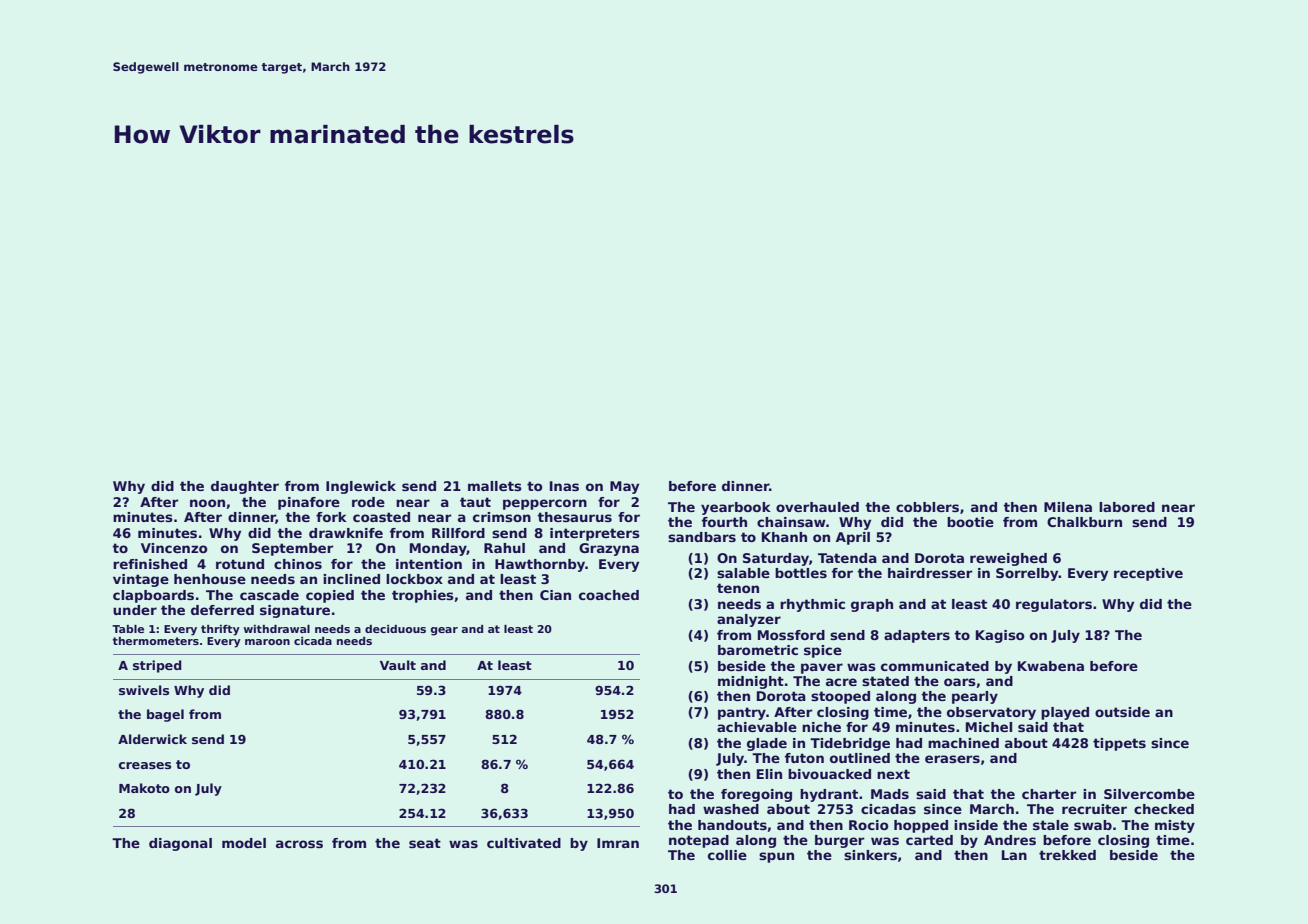 The image size is (1308, 924). I want to click on September, so click(292, 549).
